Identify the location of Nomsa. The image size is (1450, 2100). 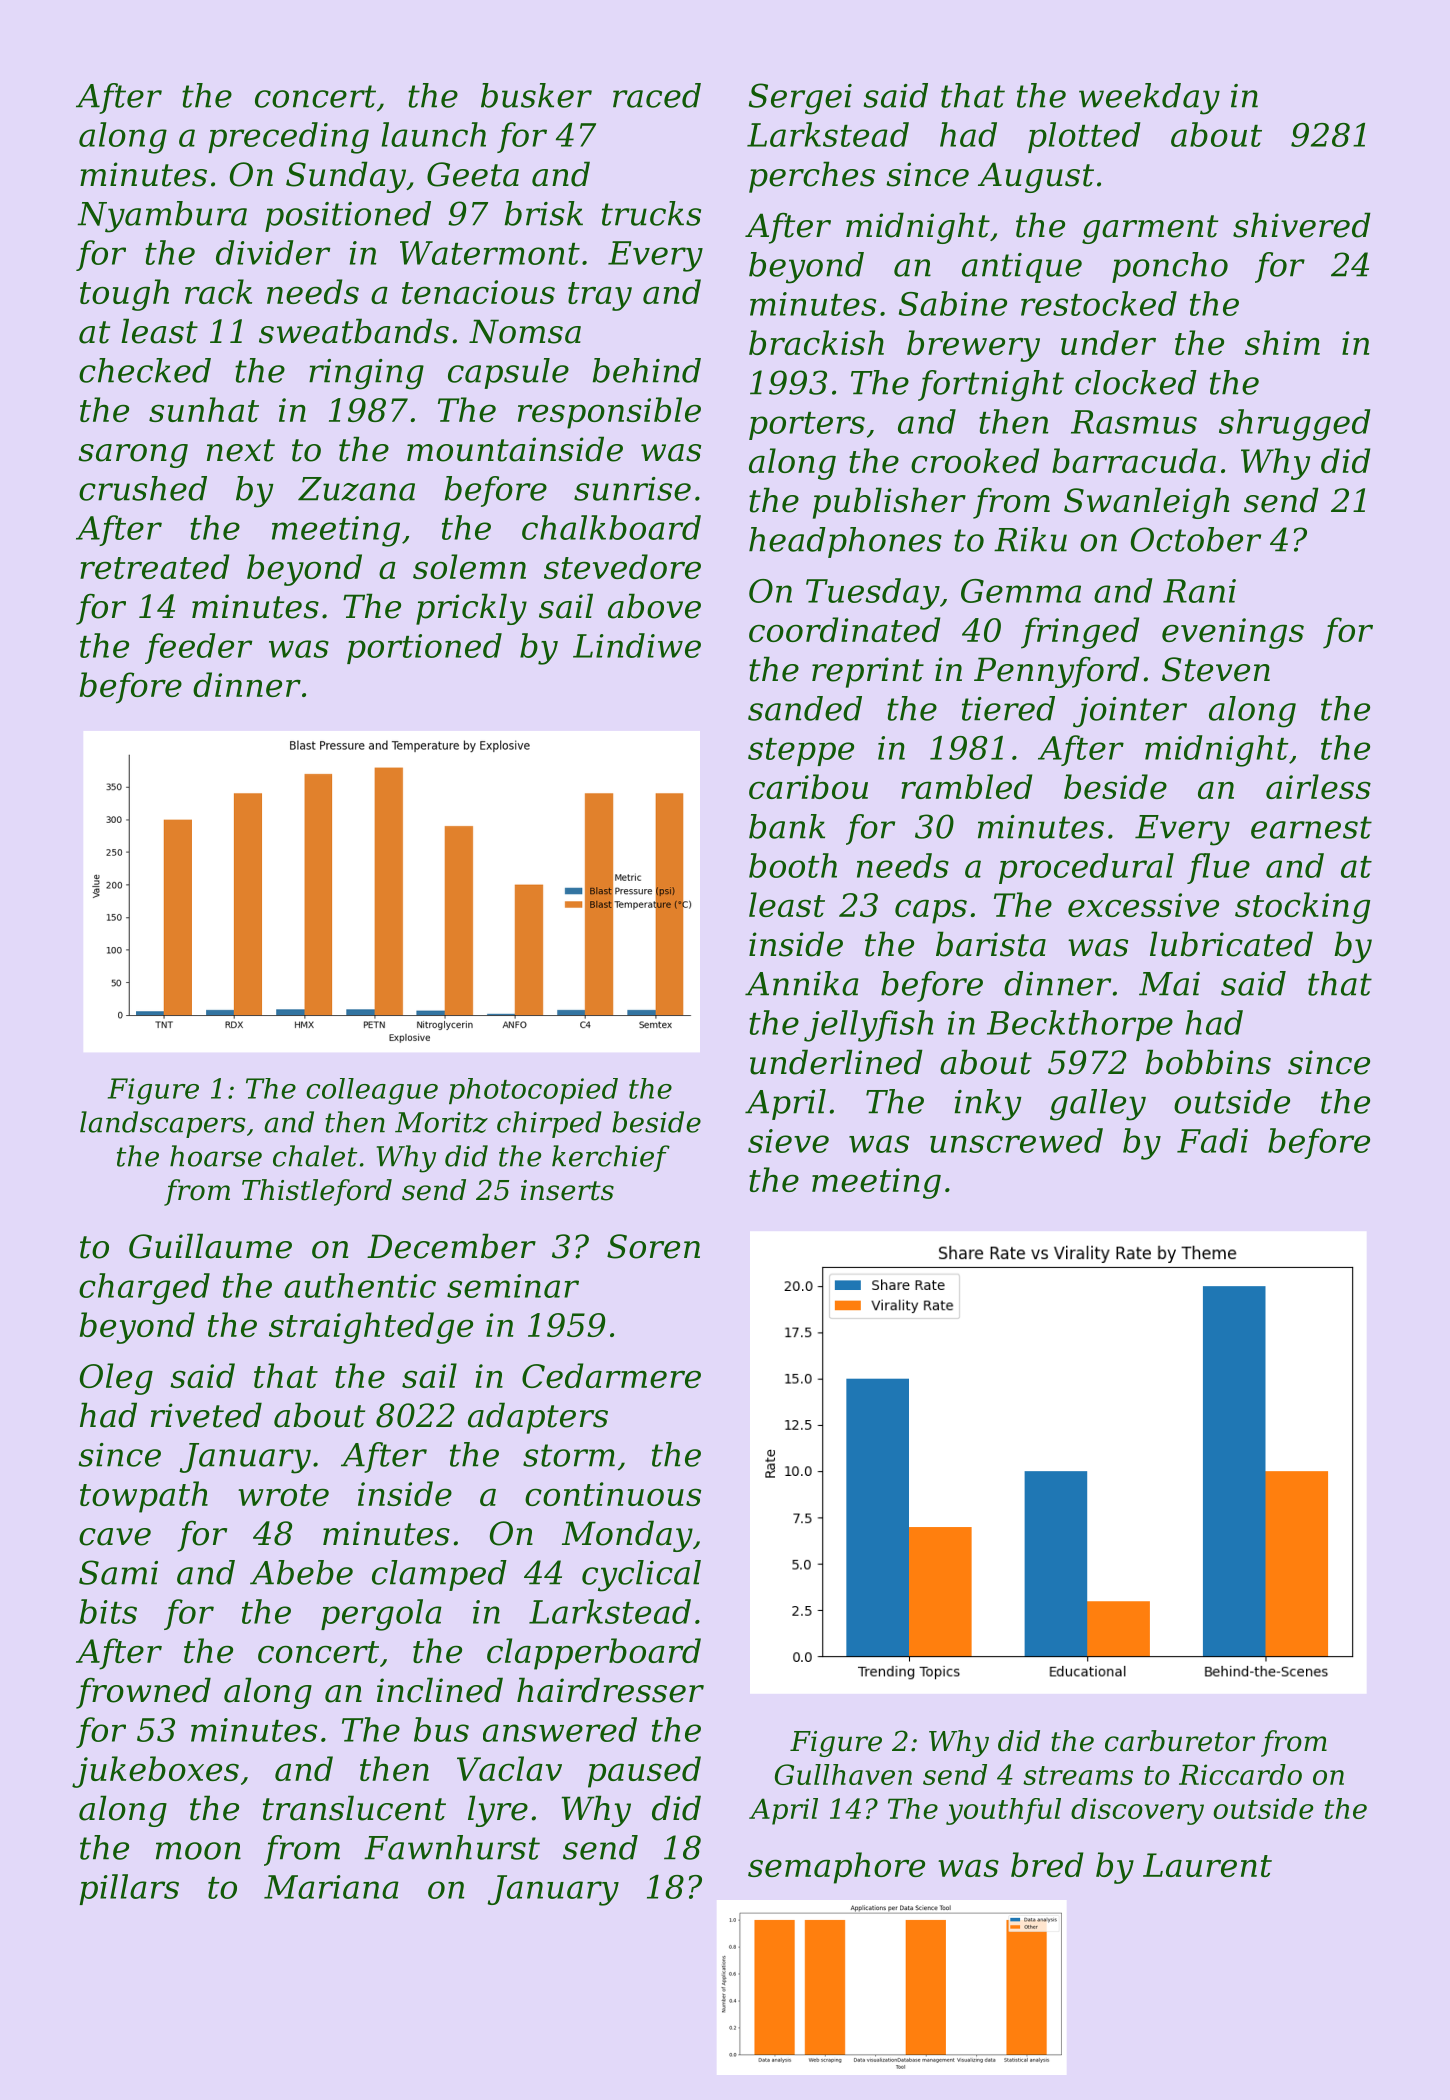
(525, 331).
